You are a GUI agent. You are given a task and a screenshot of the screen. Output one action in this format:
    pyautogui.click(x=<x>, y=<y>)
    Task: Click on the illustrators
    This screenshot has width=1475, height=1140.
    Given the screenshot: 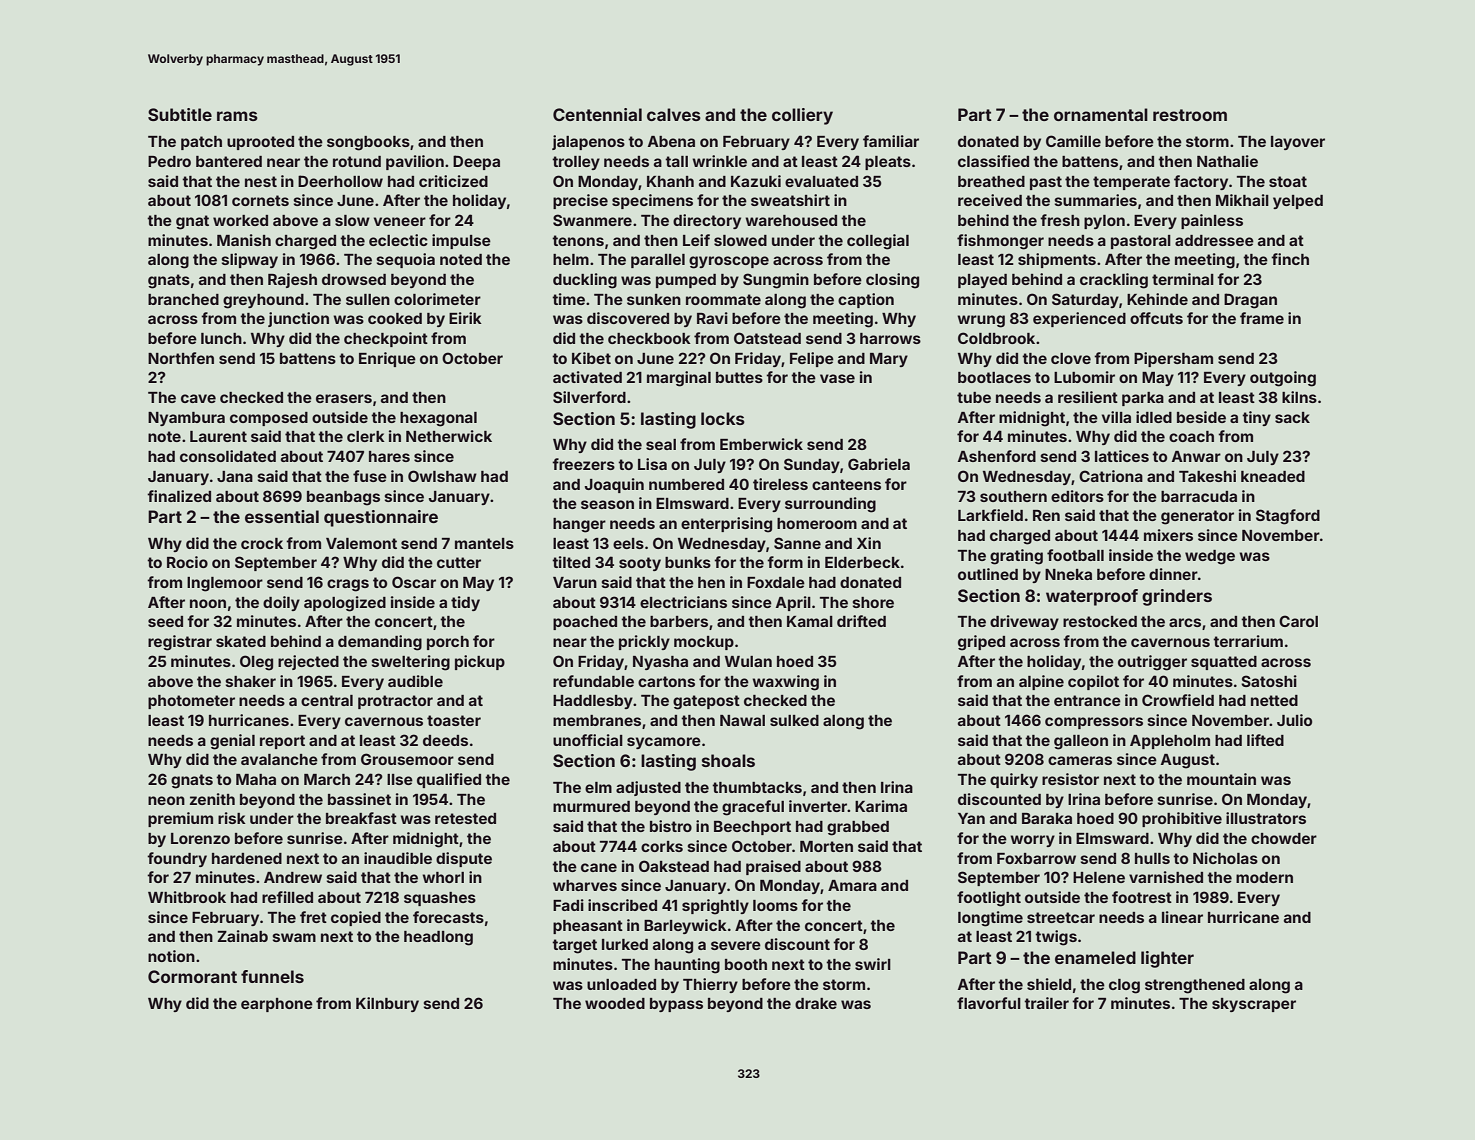 What is the action you would take?
    pyautogui.click(x=1266, y=818)
